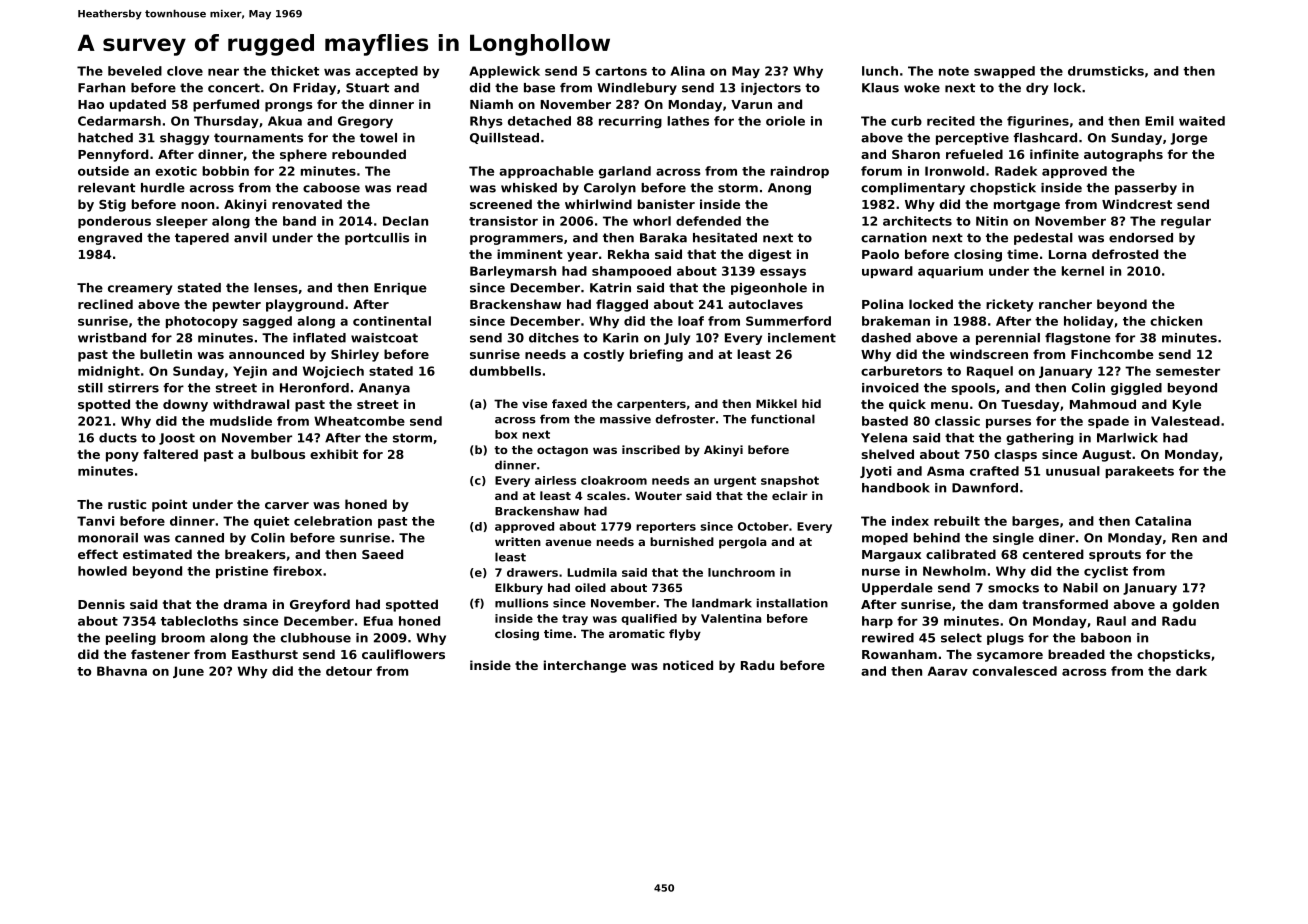  I want to click on Hao, so click(91, 104).
